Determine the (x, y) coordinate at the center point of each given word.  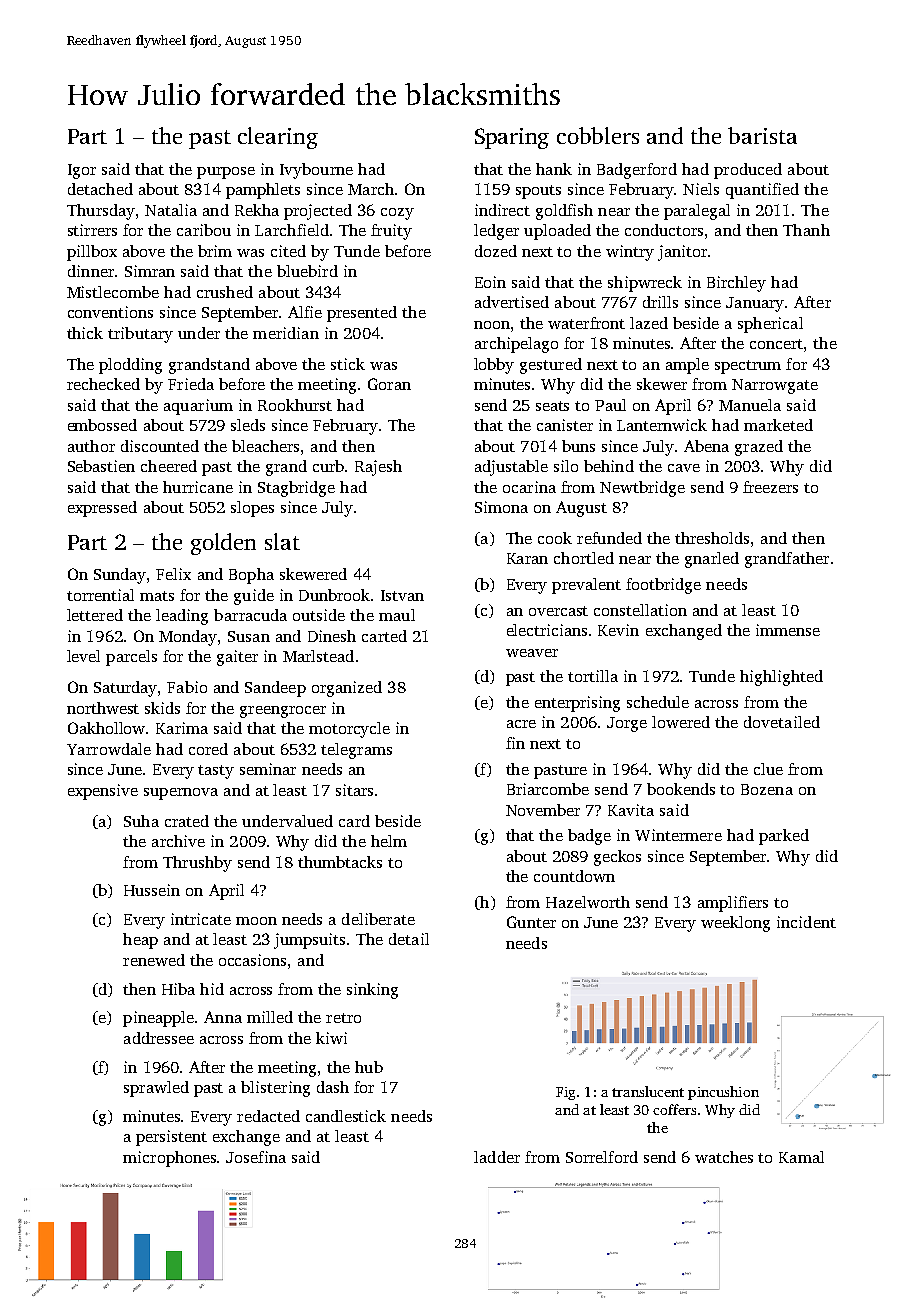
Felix (173, 574)
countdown (574, 876)
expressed (102, 509)
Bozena (767, 789)
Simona (501, 507)
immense (788, 630)
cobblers (598, 135)
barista (762, 135)
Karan (527, 558)
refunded (609, 538)
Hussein (152, 890)
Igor (82, 171)
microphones (169, 1159)
